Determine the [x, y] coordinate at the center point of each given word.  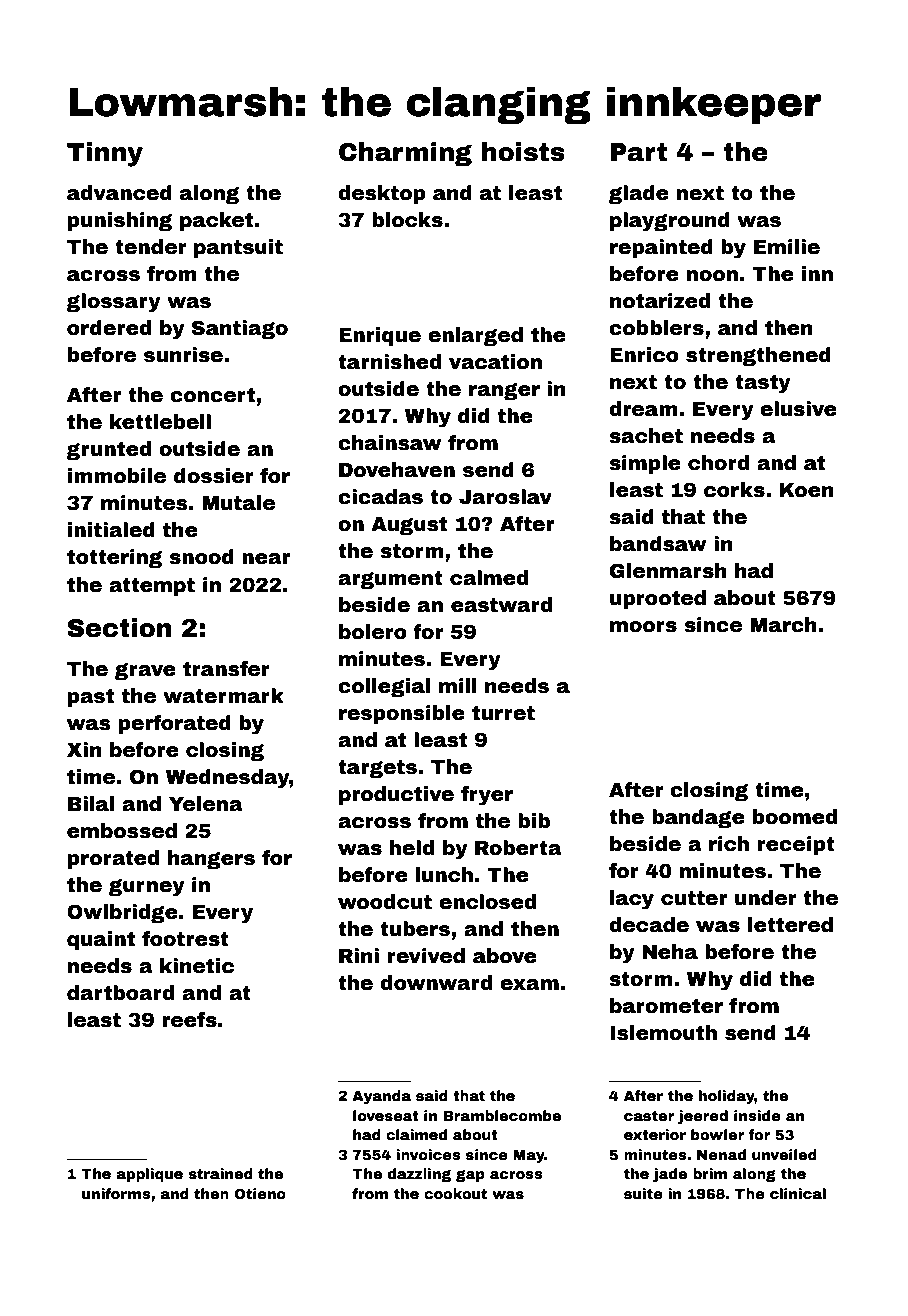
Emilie [787, 247]
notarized [660, 301]
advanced [119, 193]
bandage [698, 818]
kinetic [197, 966]
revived [426, 956]
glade [639, 194]
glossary [113, 303]
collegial [384, 687]
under [766, 898]
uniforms [116, 1193]
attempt [152, 587]
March [783, 625]
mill [458, 685]
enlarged [475, 336]
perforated [175, 724]
